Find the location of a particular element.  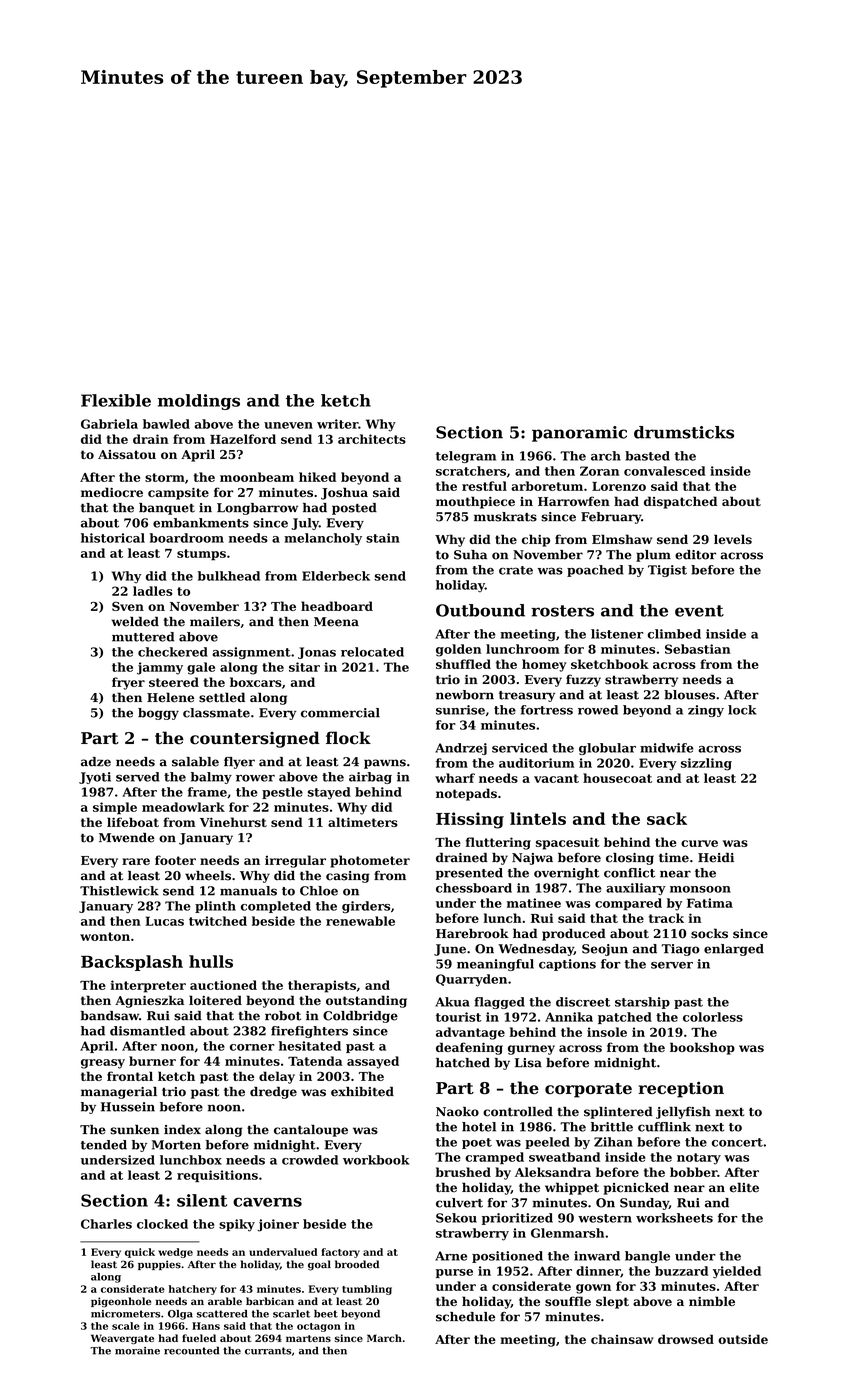

corner is located at coordinates (252, 1047).
